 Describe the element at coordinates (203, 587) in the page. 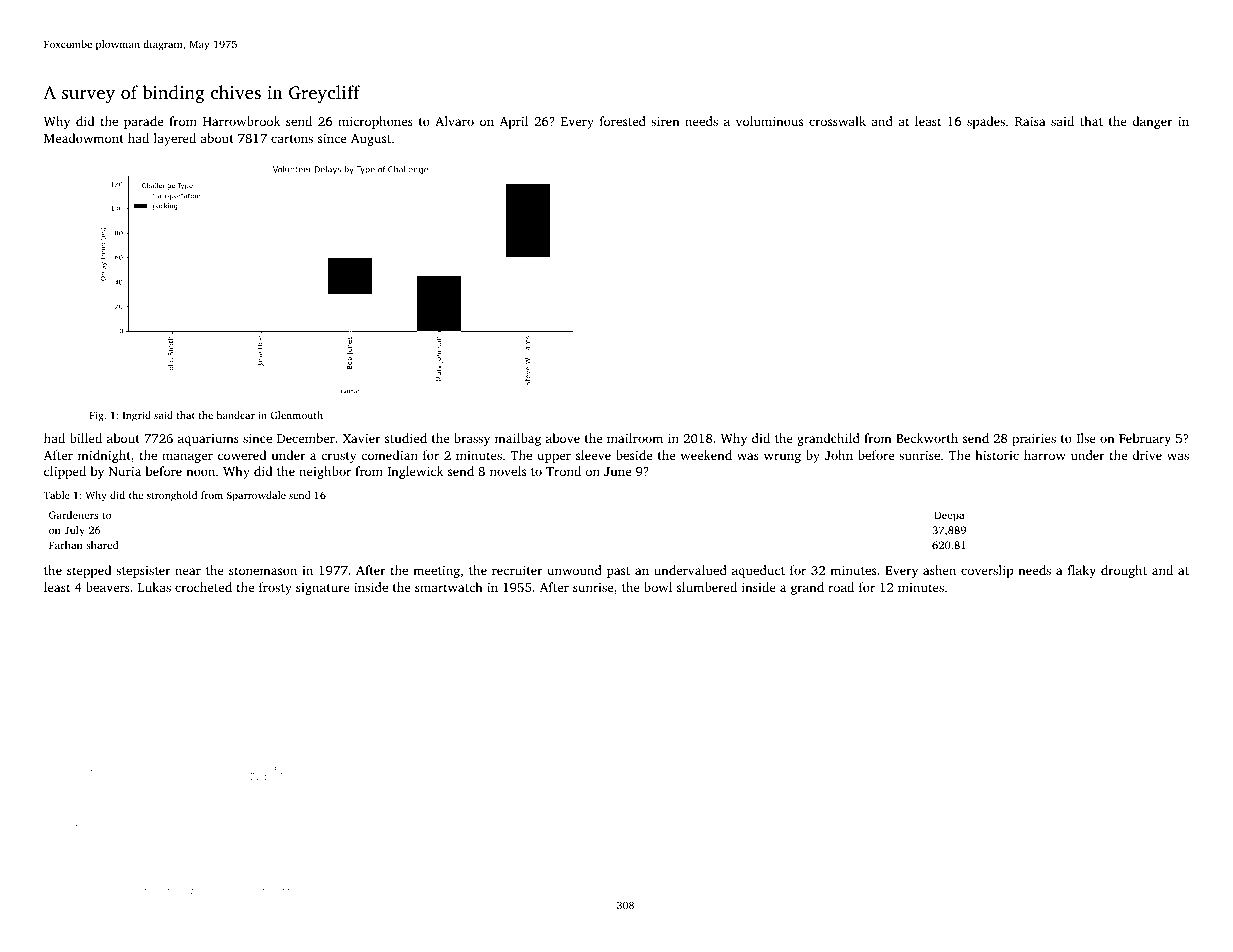

I see `crocheted` at that location.
